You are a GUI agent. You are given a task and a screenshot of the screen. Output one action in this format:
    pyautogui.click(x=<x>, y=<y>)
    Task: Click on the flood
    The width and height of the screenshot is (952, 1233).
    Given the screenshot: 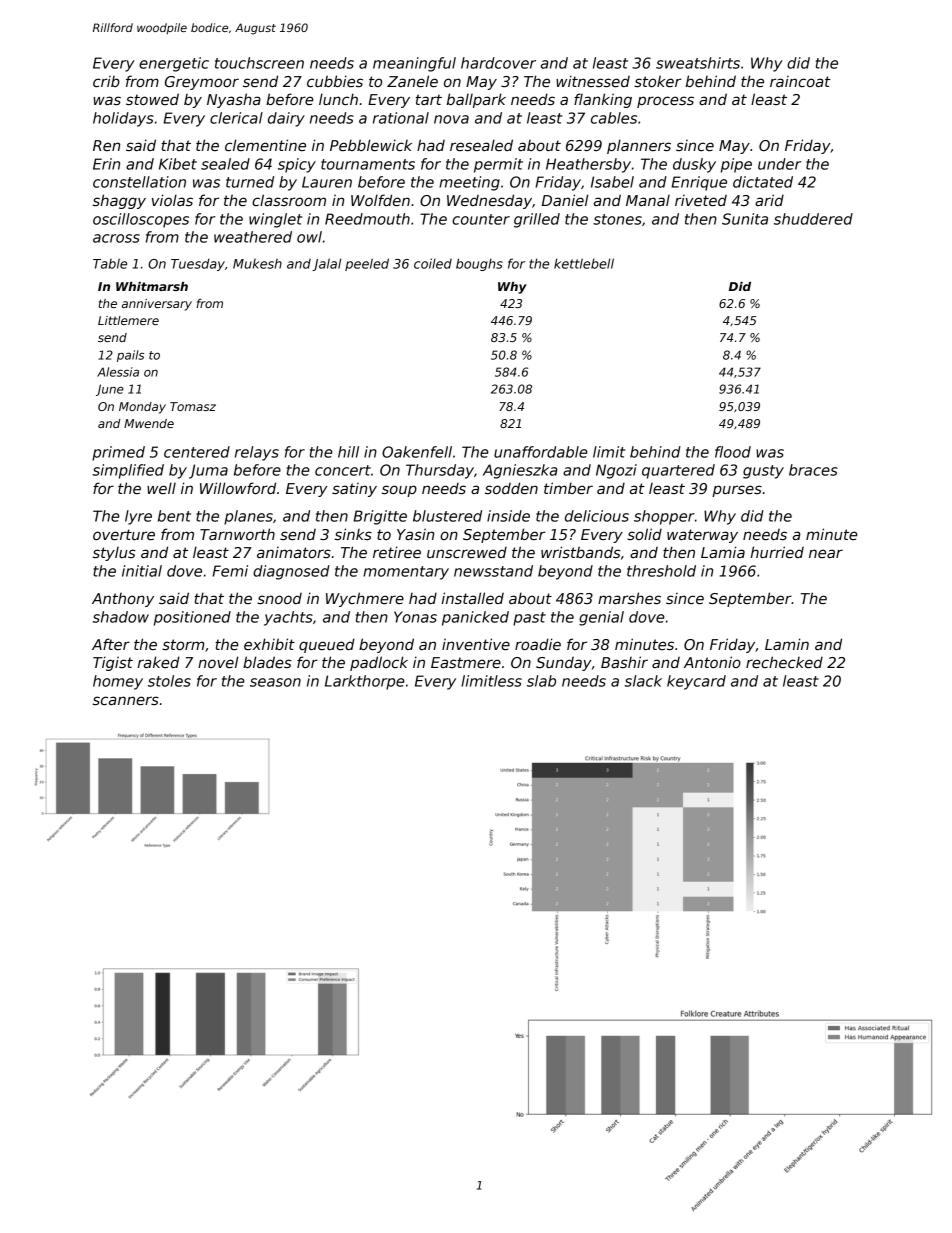 What is the action you would take?
    pyautogui.click(x=733, y=452)
